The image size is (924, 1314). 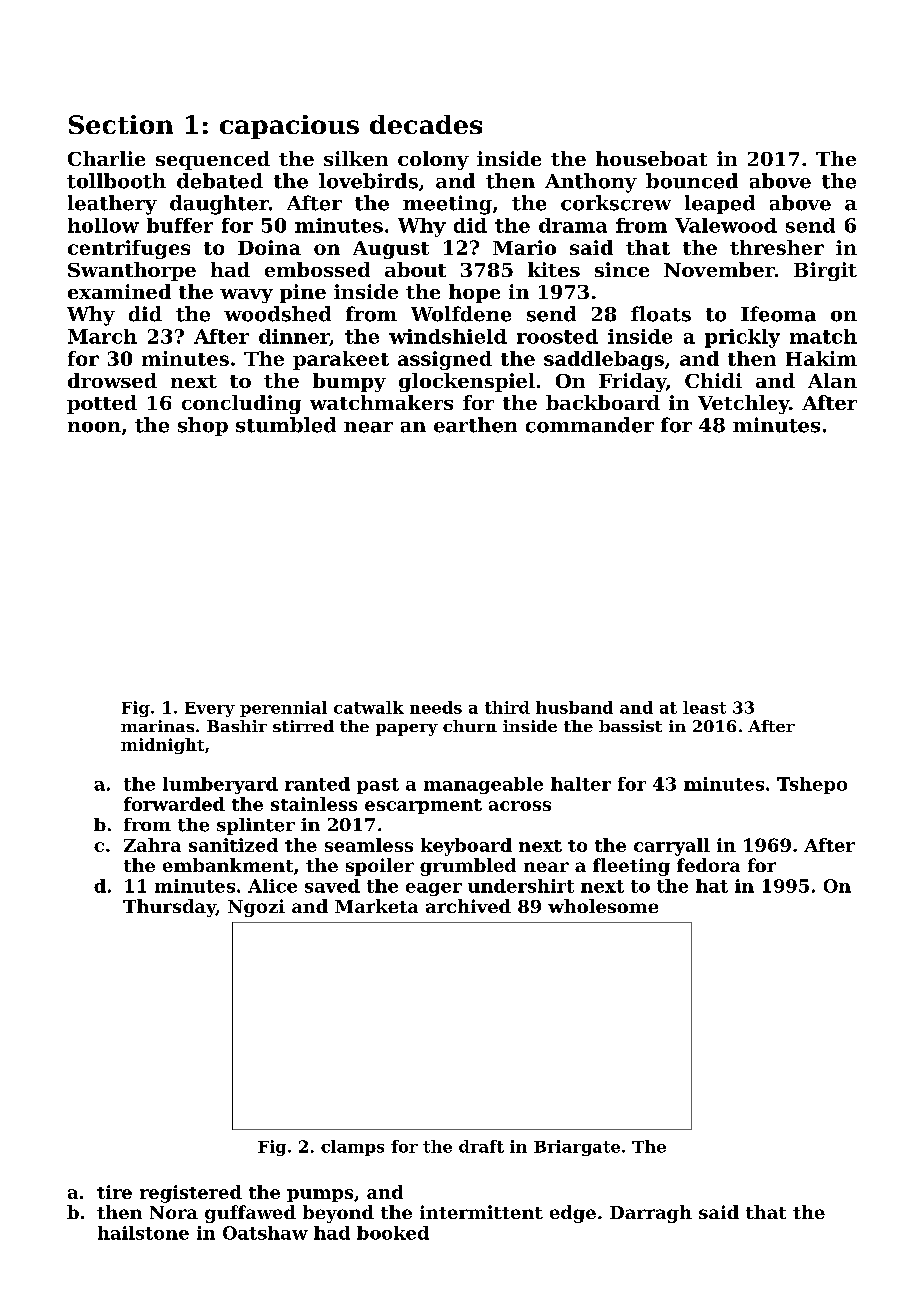 I want to click on decades, so click(x=426, y=124).
